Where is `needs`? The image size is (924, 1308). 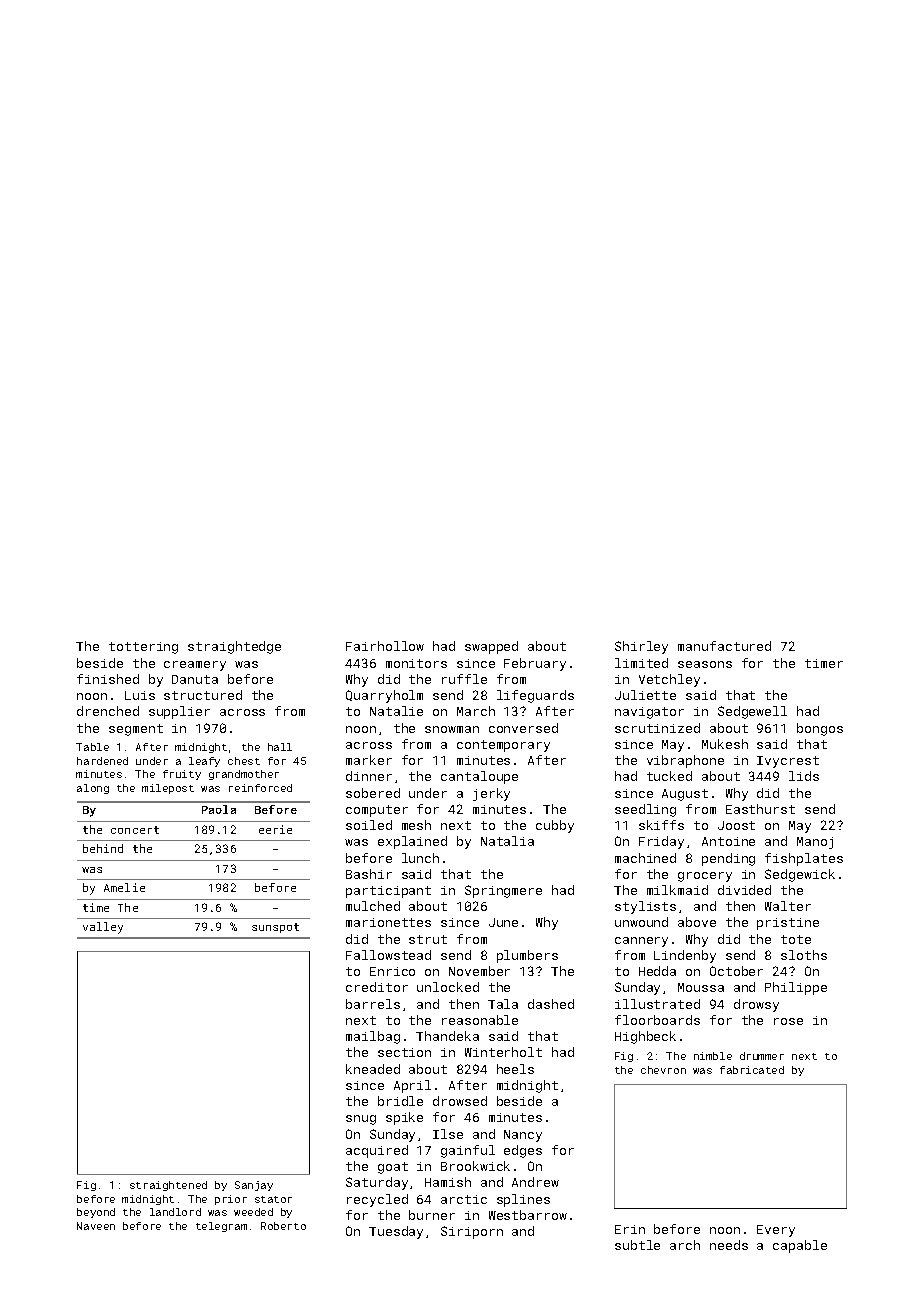 needs is located at coordinates (729, 1245).
